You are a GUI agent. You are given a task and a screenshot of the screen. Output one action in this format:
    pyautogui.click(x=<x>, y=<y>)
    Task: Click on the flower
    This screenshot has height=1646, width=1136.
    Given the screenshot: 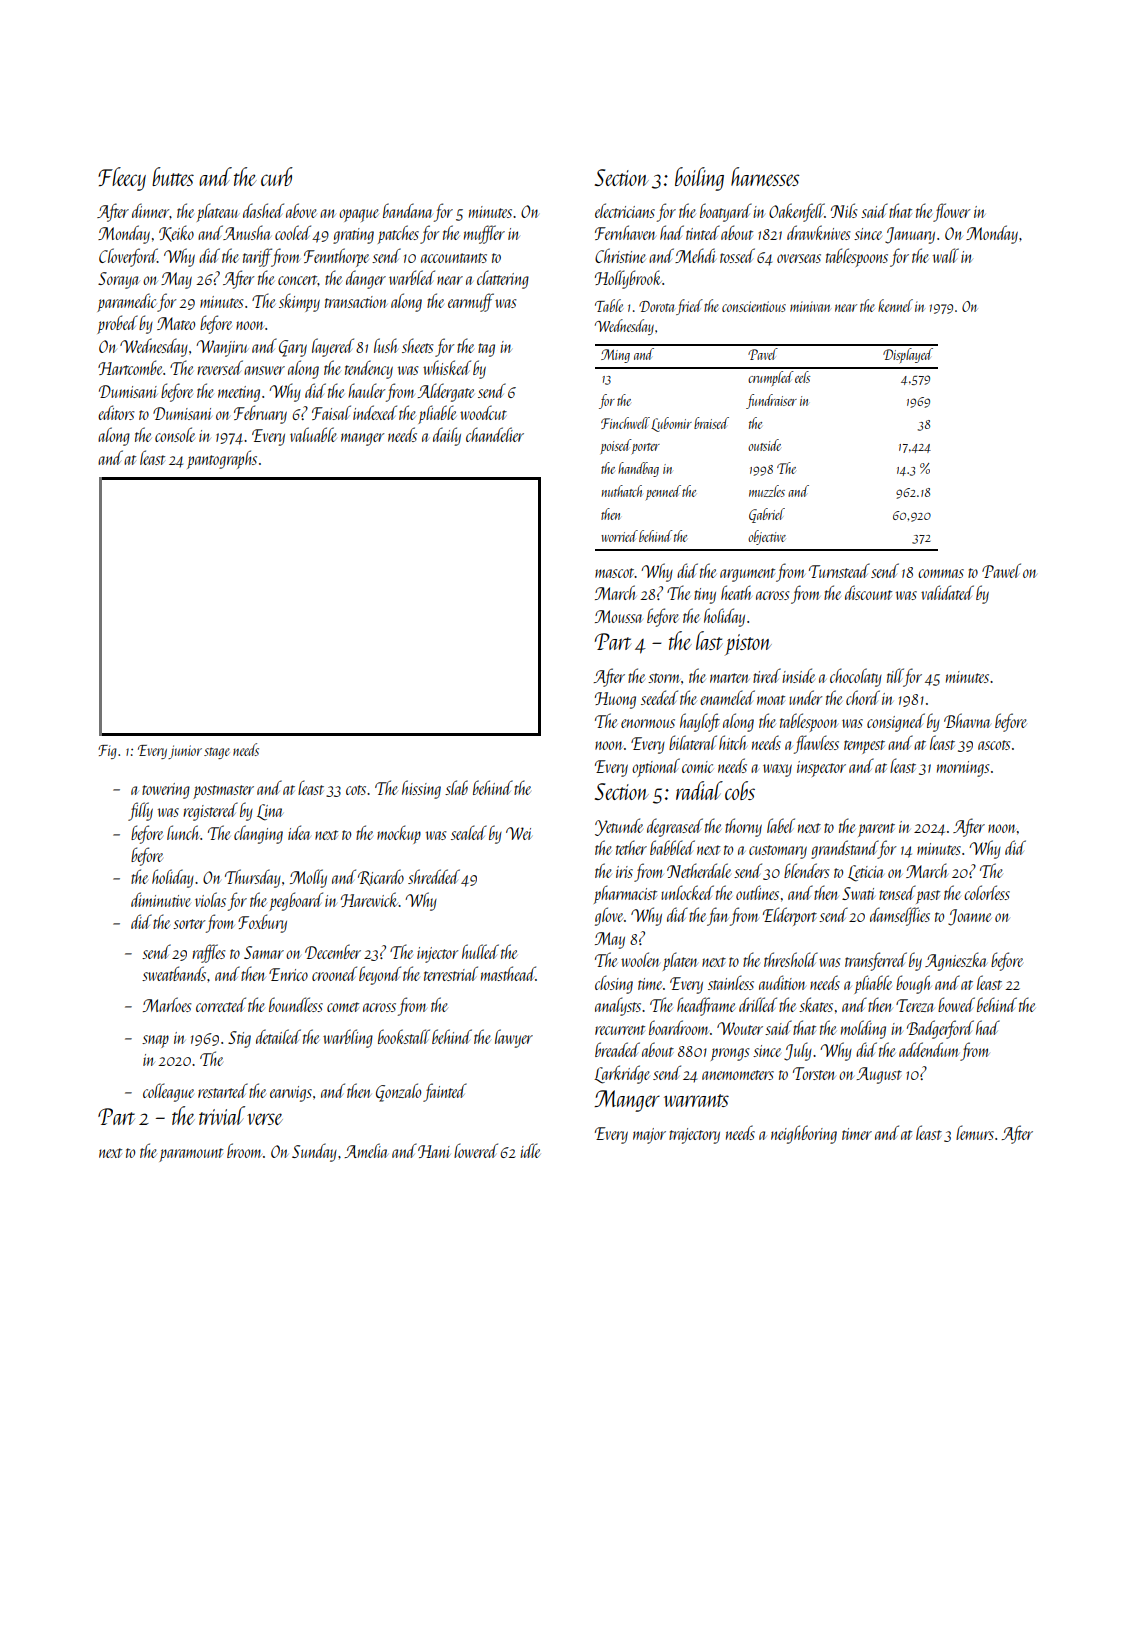 What is the action you would take?
    pyautogui.click(x=951, y=212)
